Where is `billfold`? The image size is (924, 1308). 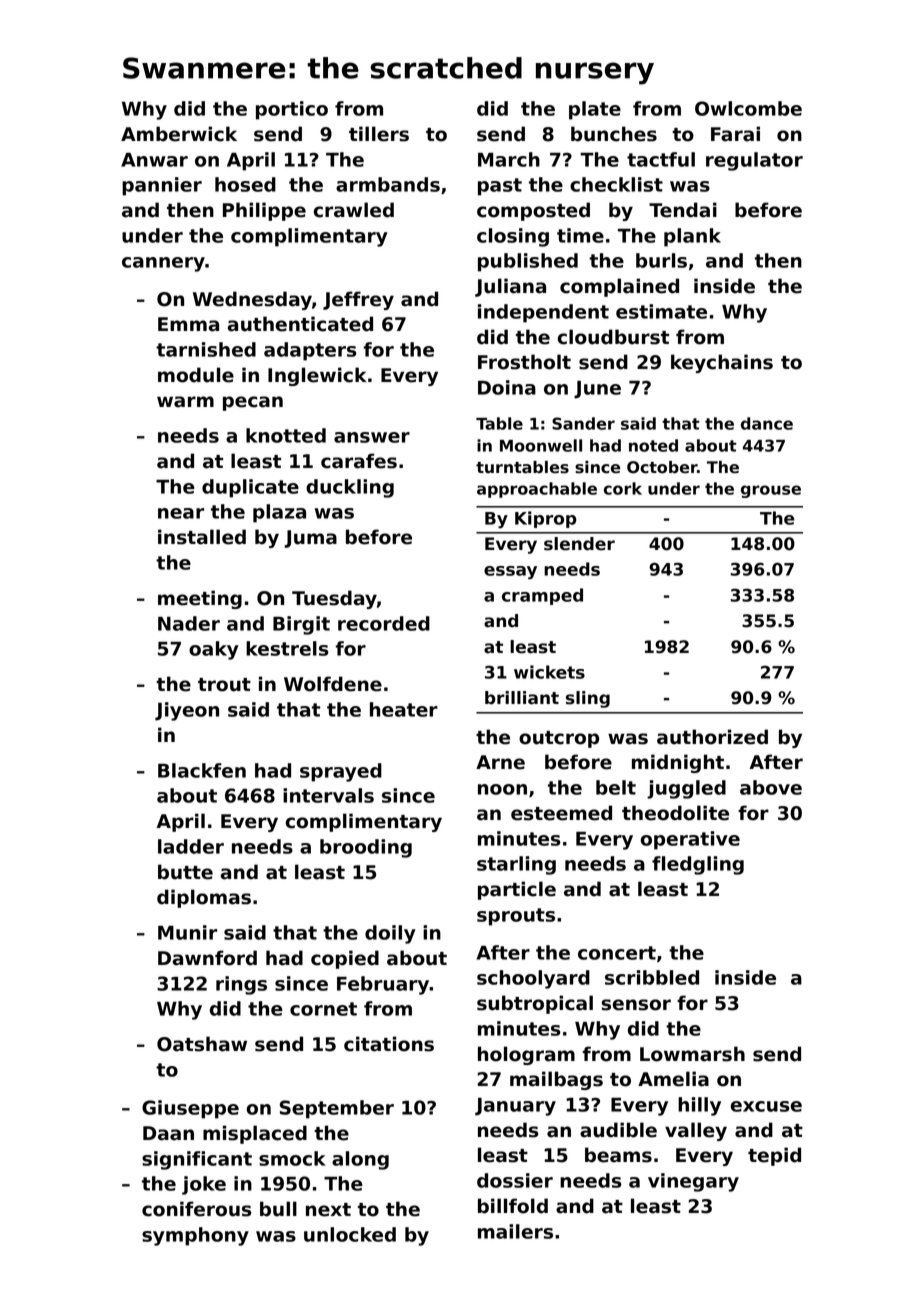 billfold is located at coordinates (513, 1206).
